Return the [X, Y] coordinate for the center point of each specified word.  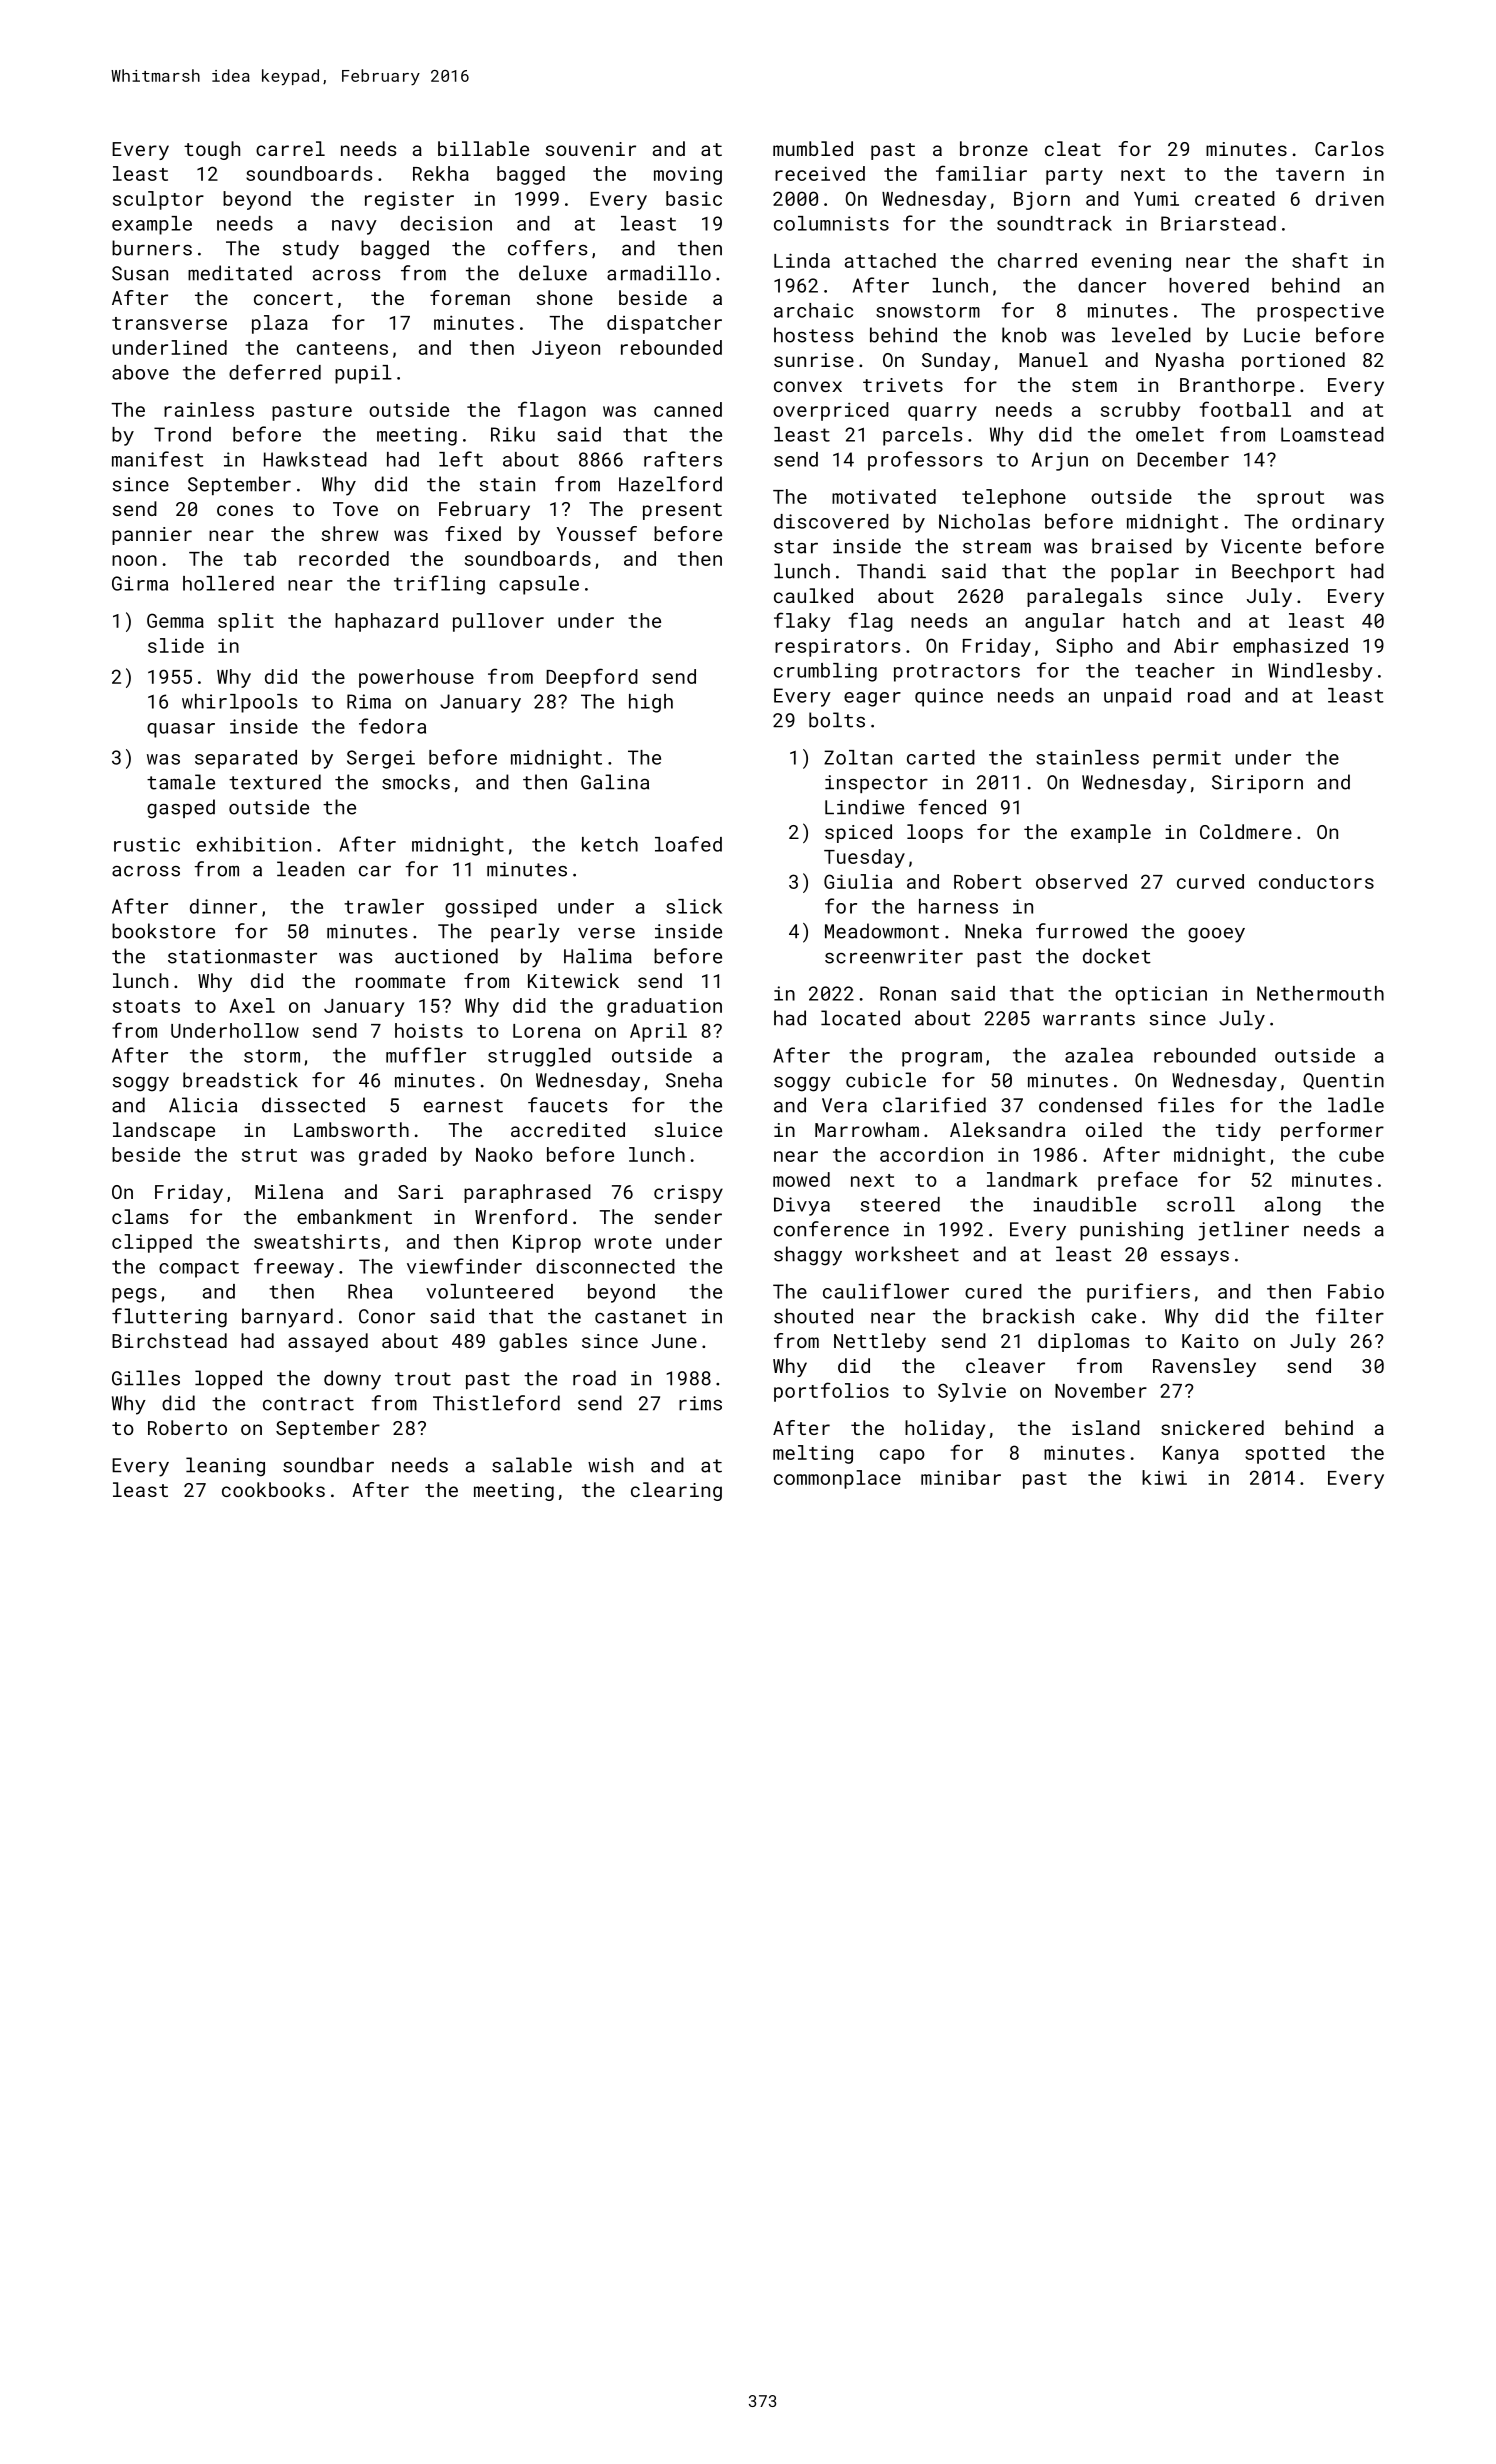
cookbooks [273, 1489]
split [246, 622]
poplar [1145, 572]
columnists [831, 223]
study [311, 250]
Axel [252, 1005]
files [1186, 1105]
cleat [1073, 148]
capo [902, 1456]
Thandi [891, 571]
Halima [598, 956]
